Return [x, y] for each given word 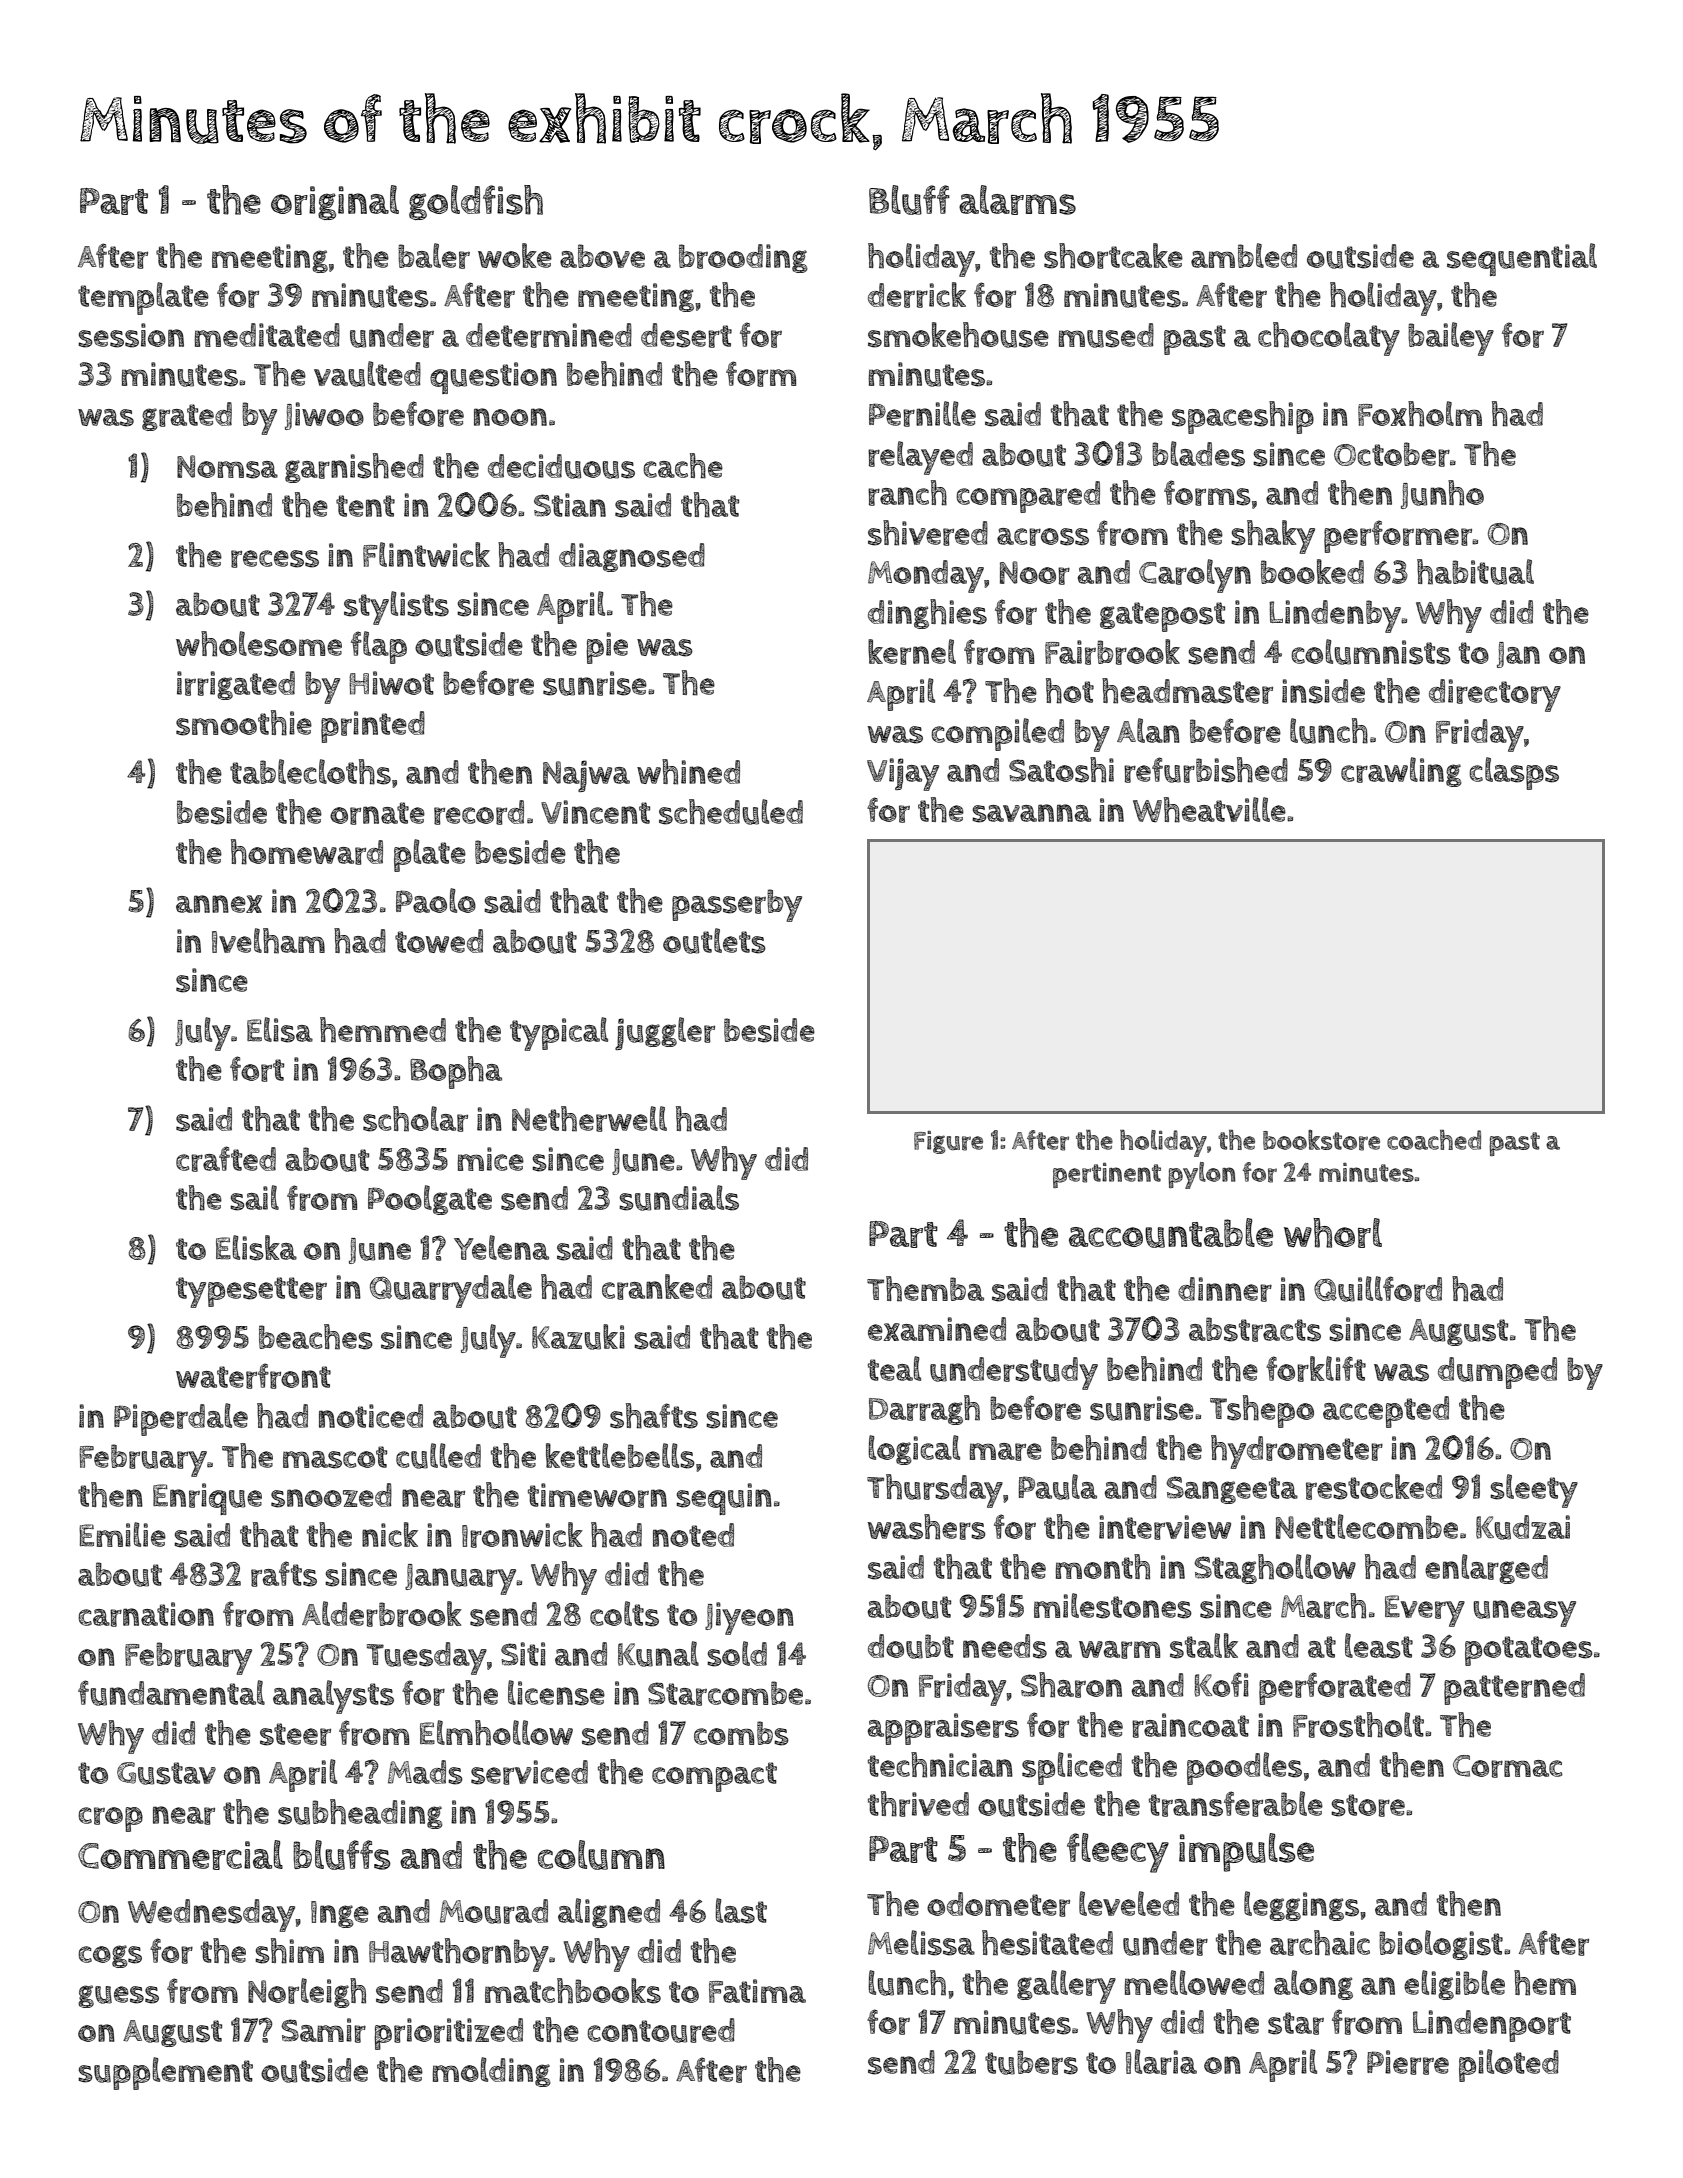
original [335, 202]
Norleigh [307, 1993]
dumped [1497, 1373]
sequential [1522, 259]
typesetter [251, 1292]
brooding [743, 258]
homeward [307, 852]
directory [1495, 695]
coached [1434, 1140]
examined [937, 1329]
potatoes [1529, 1651]
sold [737, 1654]
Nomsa [227, 467]
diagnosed [632, 557]
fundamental [171, 1693]
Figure [948, 1142]
